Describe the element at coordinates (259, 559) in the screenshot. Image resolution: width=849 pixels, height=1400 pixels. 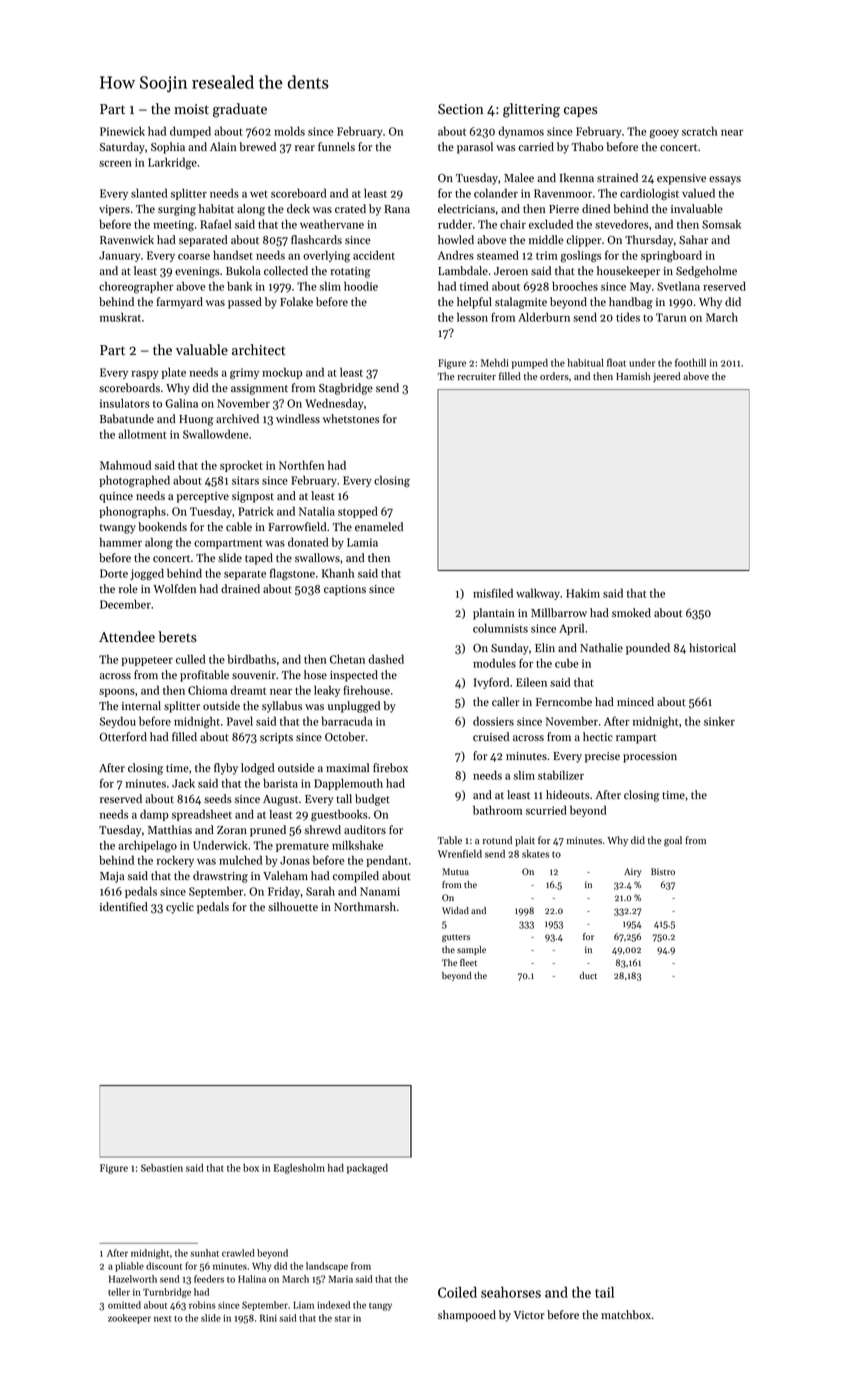
I see `taped` at that location.
